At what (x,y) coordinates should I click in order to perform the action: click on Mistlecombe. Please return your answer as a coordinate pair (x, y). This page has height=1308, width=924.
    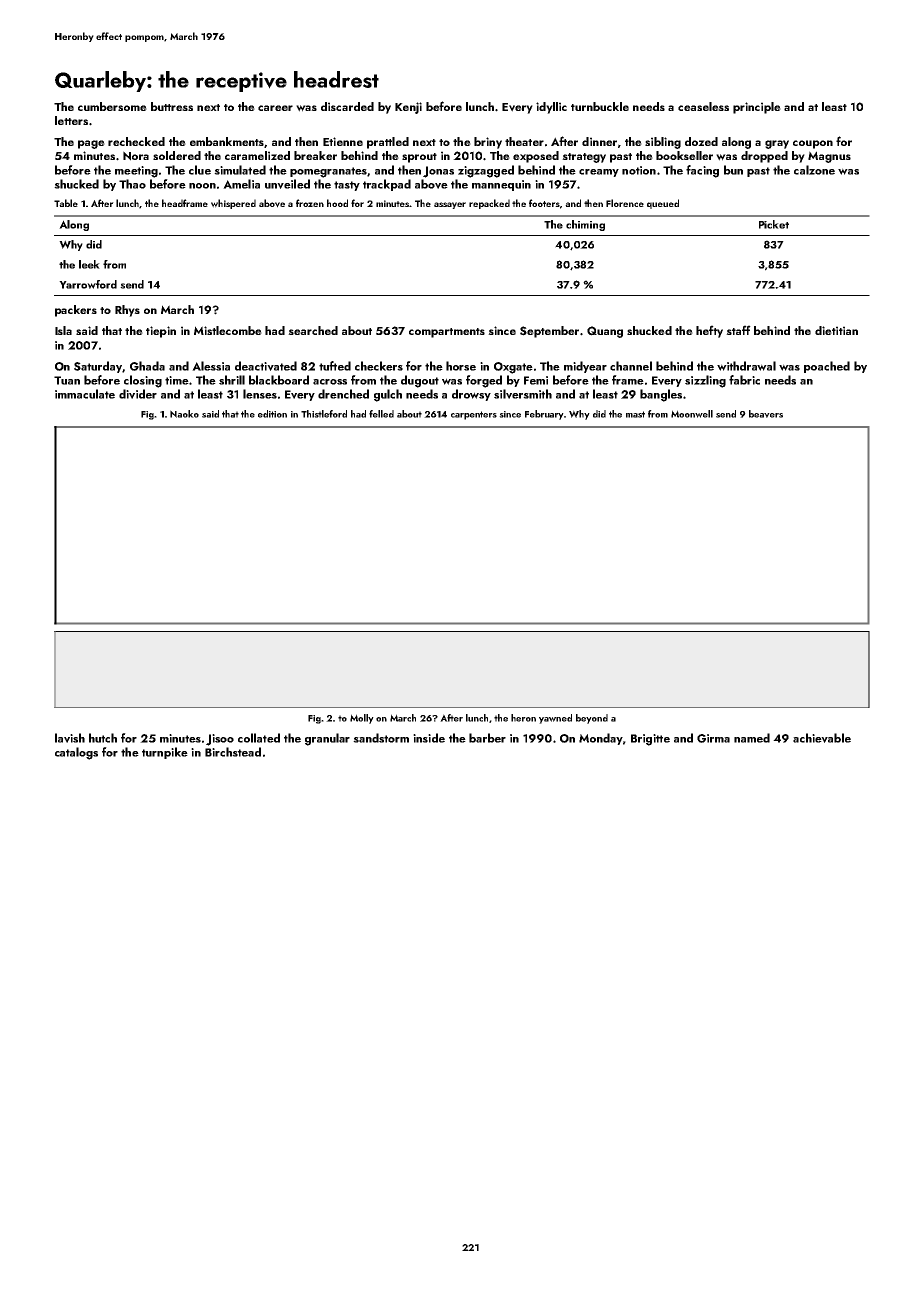
    Looking at the image, I should click on (228, 330).
